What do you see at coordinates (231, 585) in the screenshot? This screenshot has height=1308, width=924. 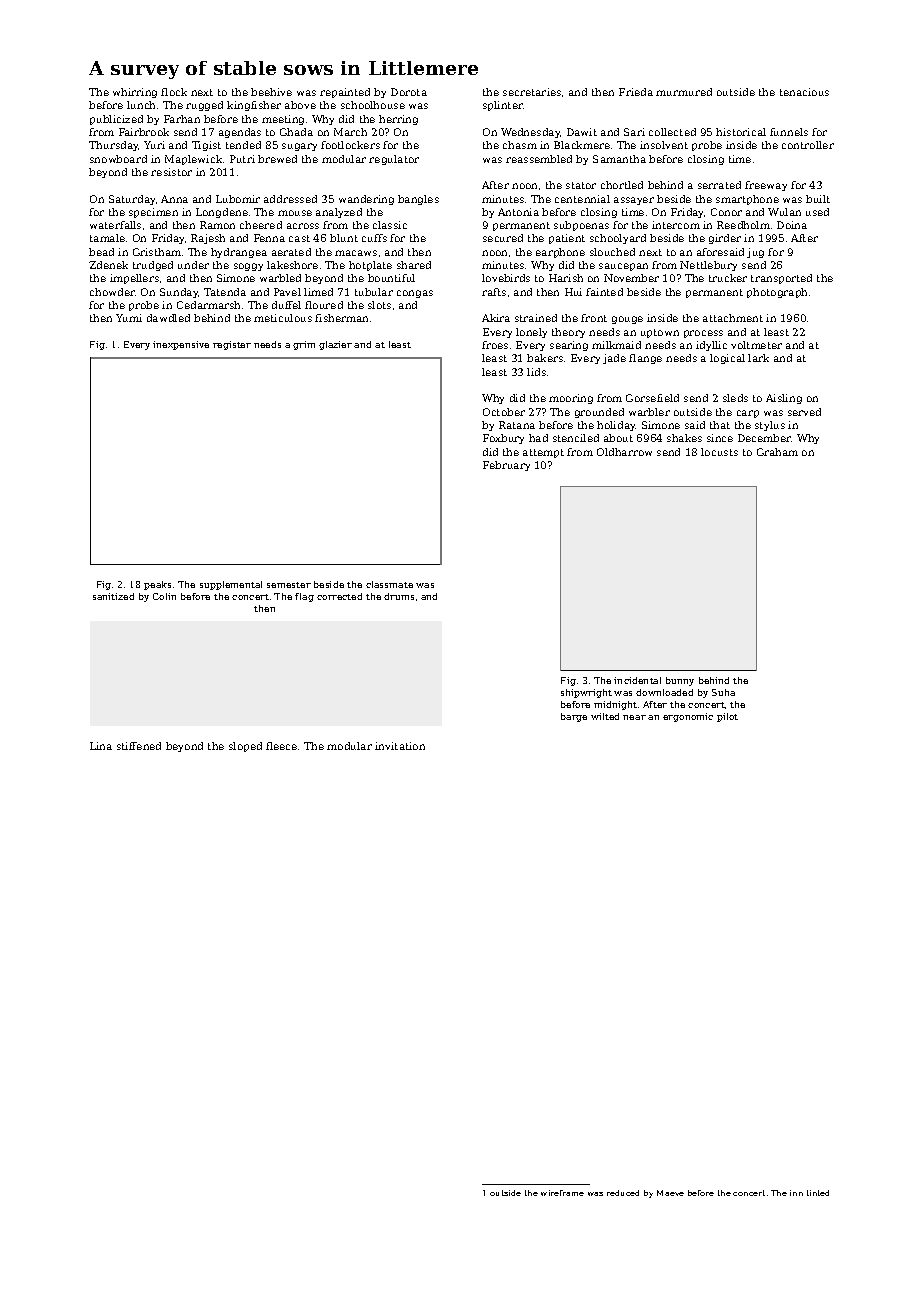 I see `supplemental` at bounding box center [231, 585].
